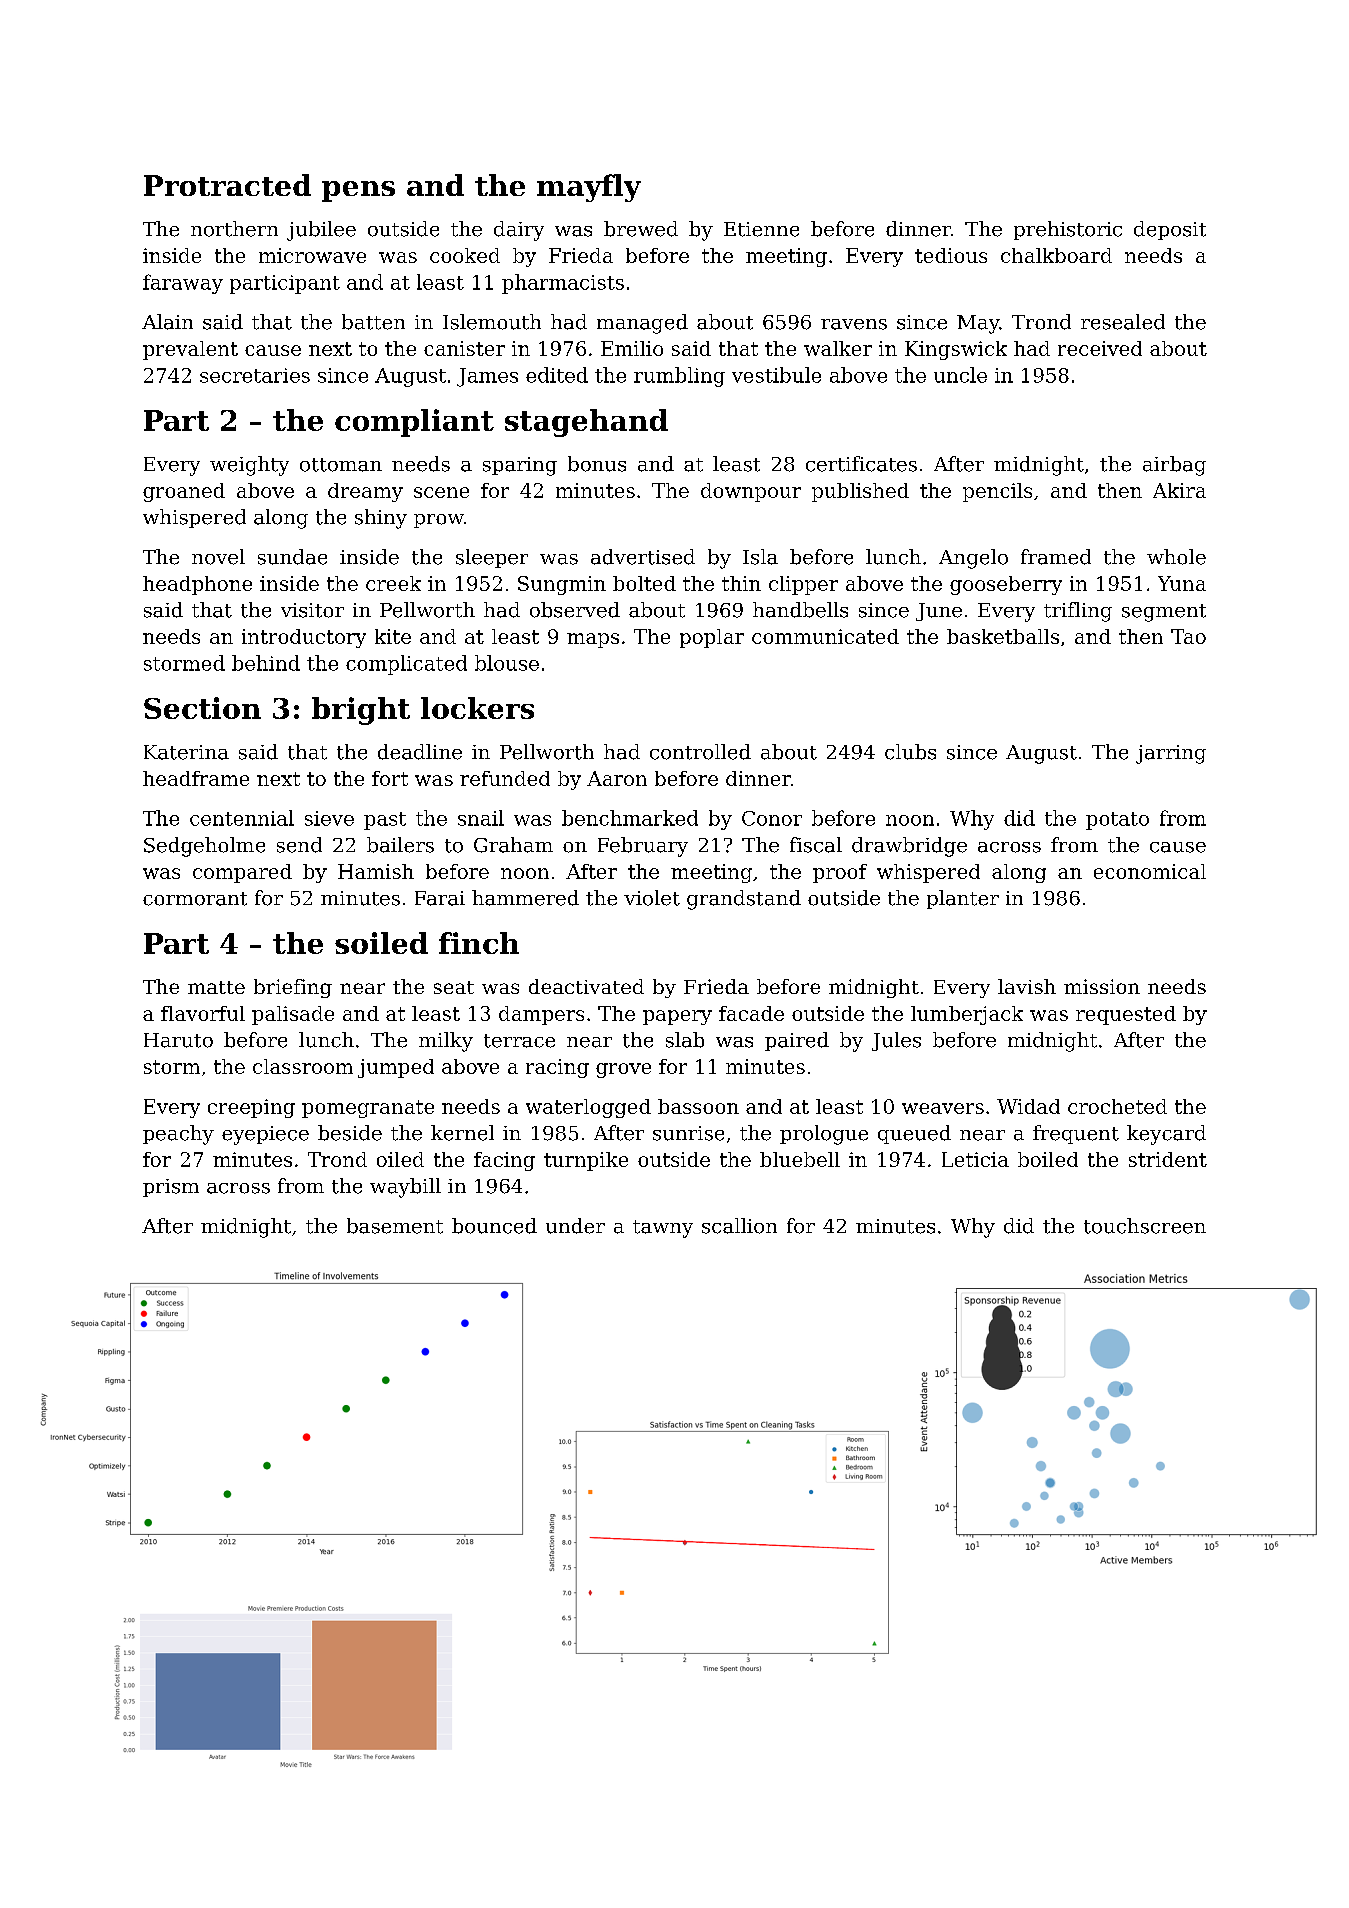 Image resolution: width=1349 pixels, height=1908 pixels. I want to click on bounced, so click(494, 1226).
